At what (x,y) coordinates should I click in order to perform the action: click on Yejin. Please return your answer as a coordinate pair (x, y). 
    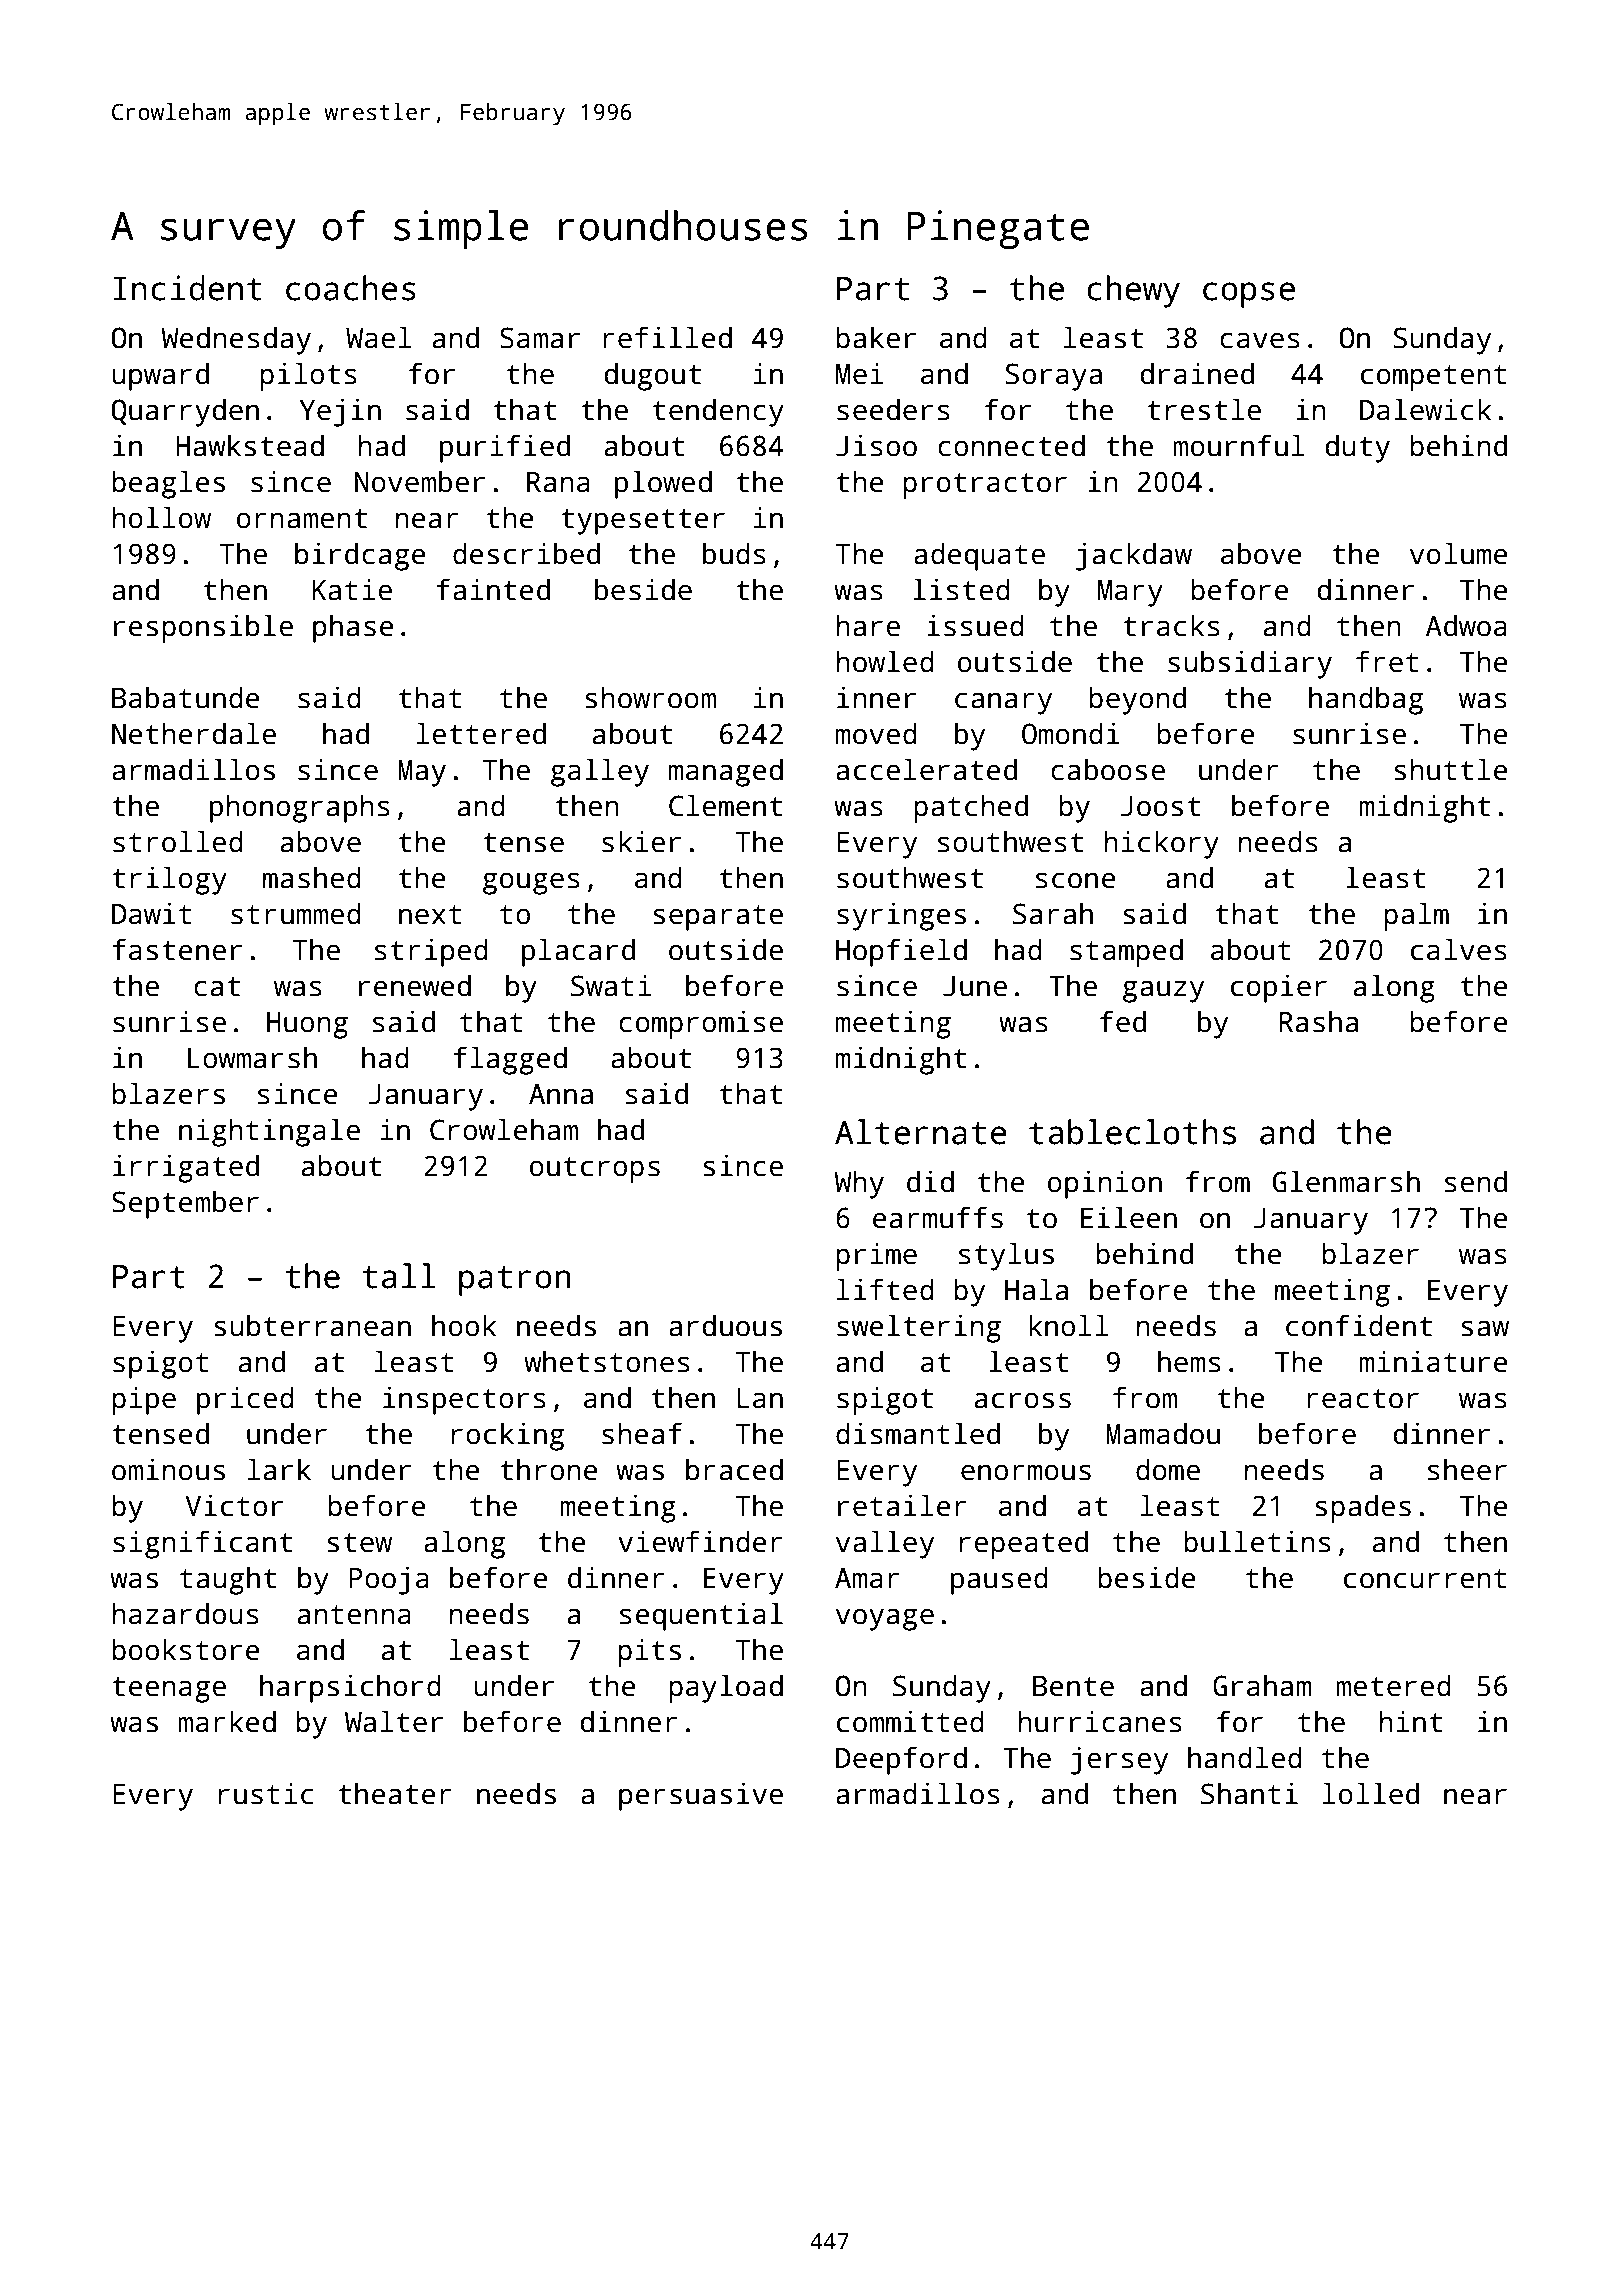
    Looking at the image, I should click on (340, 412).
